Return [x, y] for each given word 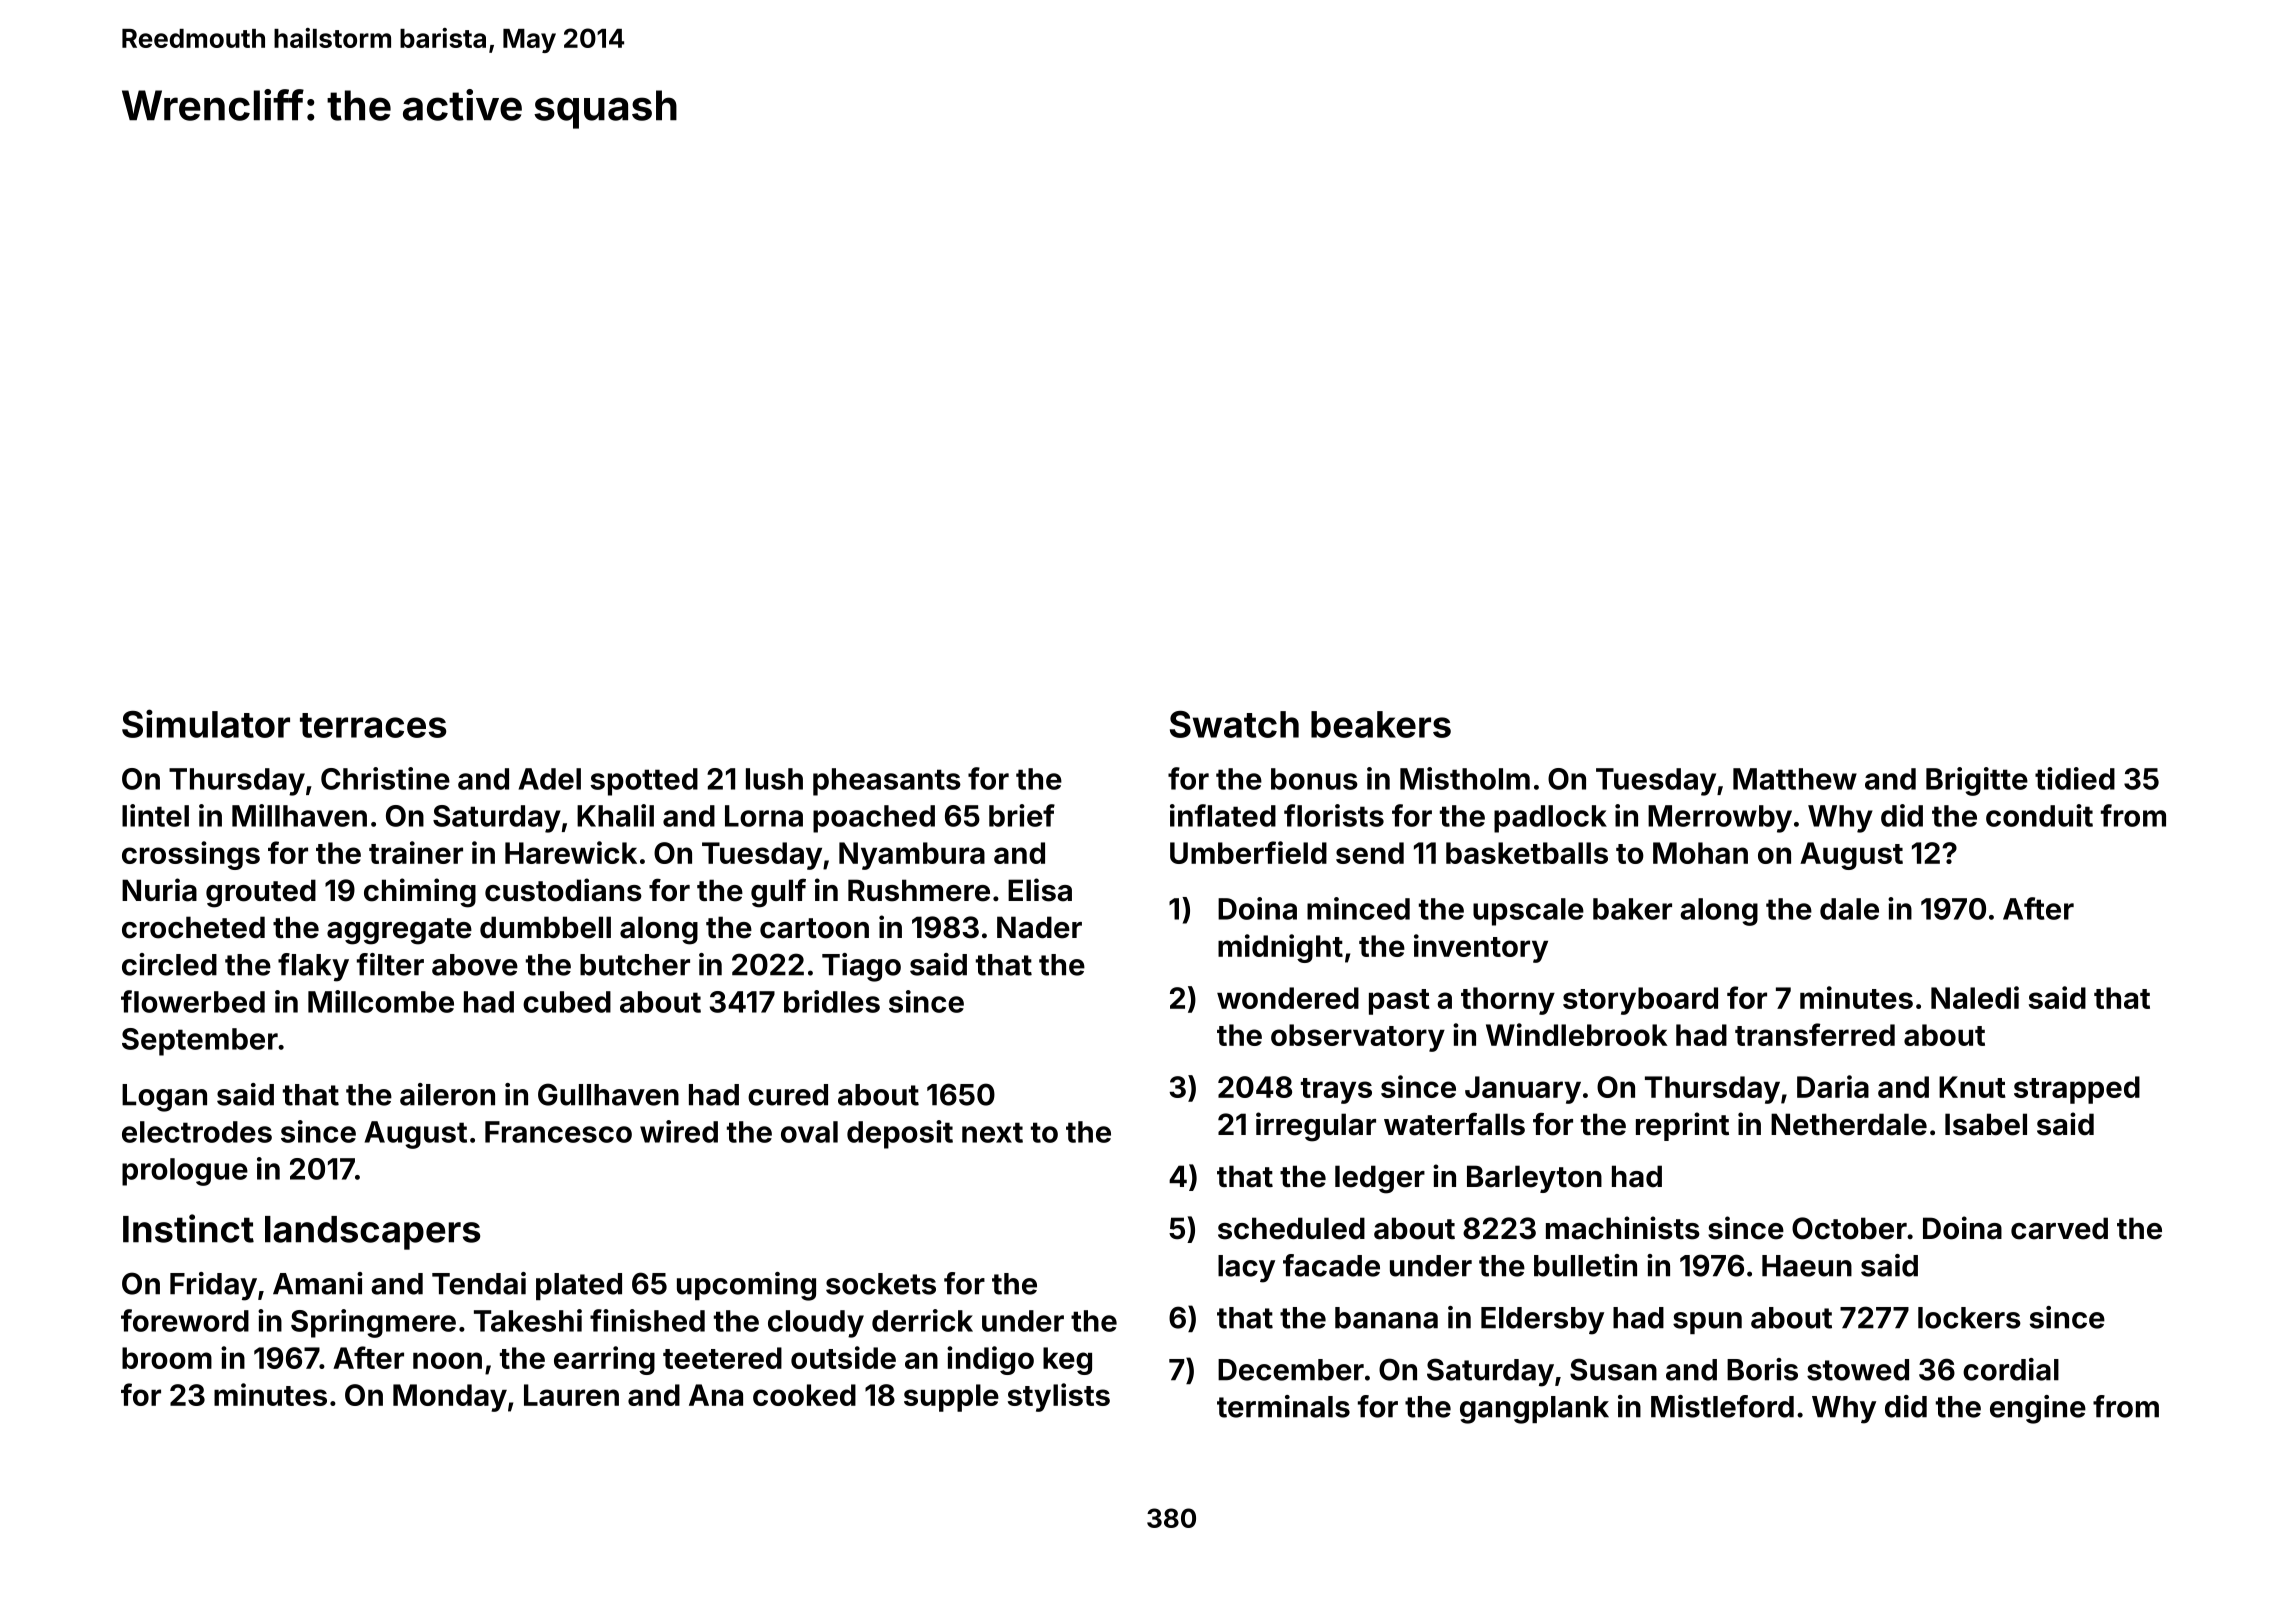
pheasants [887, 782]
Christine [385, 778]
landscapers [372, 1233]
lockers [1969, 1318]
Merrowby [1720, 819]
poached [874, 819]
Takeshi [528, 1320]
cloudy [816, 1324]
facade [1331, 1265]
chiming [420, 893]
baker [1632, 909]
